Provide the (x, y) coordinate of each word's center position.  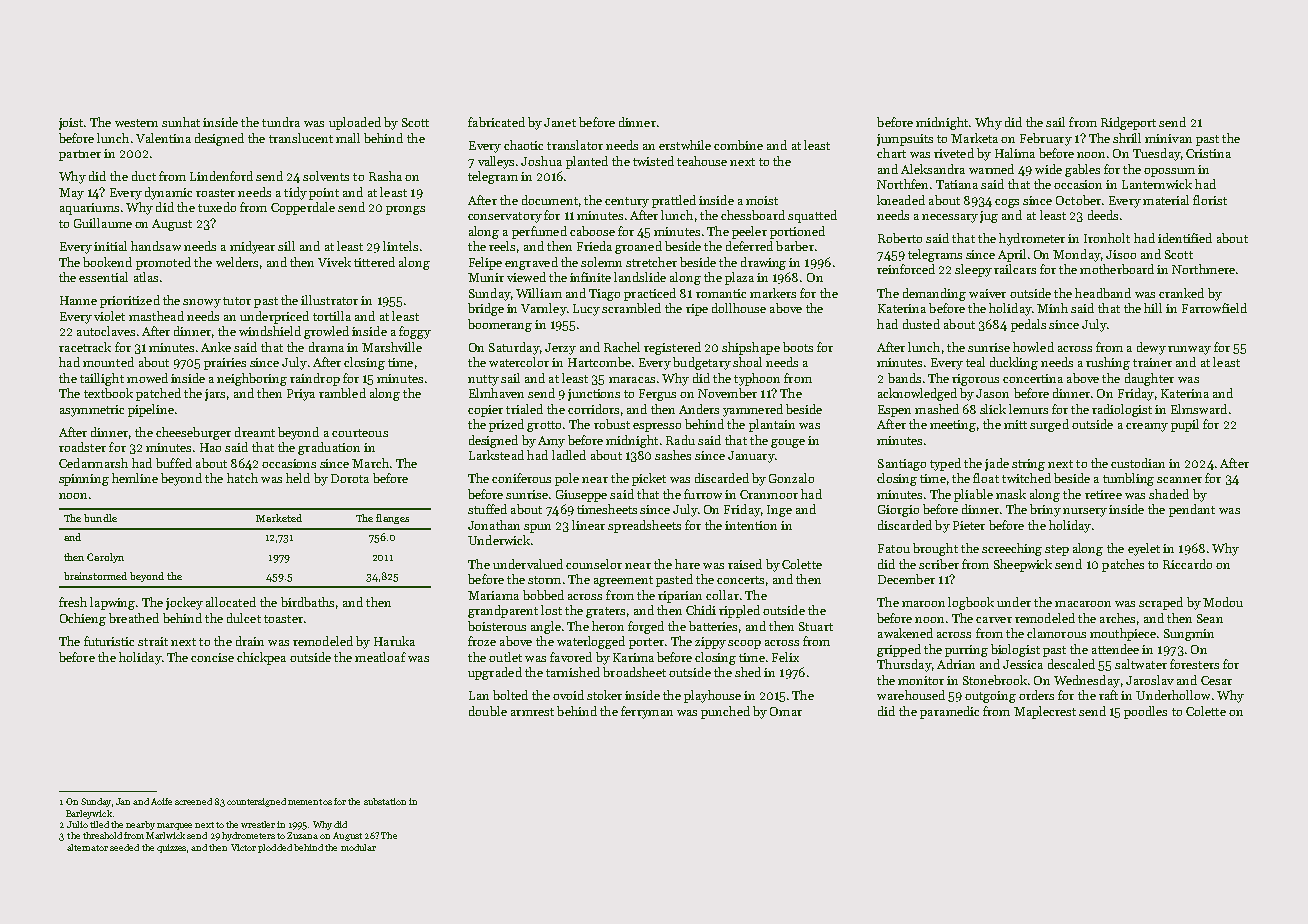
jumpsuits (905, 140)
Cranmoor (769, 494)
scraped (1161, 603)
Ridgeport (1128, 123)
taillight (102, 379)
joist (71, 124)
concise (212, 657)
